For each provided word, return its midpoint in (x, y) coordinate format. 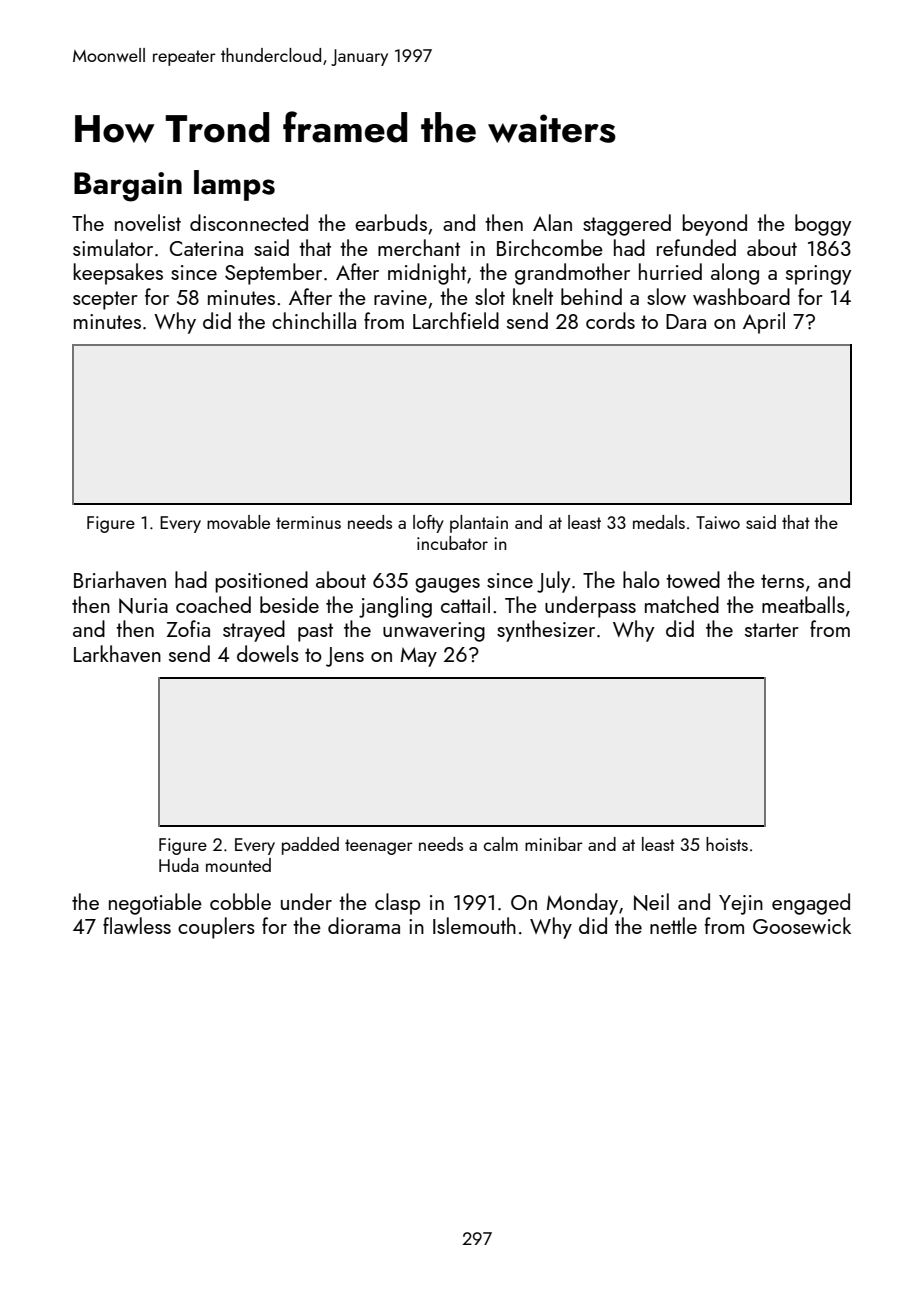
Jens (345, 657)
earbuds (391, 222)
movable (238, 522)
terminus (308, 522)
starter (772, 630)
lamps (234, 185)
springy (819, 275)
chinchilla (314, 320)
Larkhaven (117, 653)
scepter (105, 300)
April (764, 323)
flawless (137, 925)
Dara (686, 321)
